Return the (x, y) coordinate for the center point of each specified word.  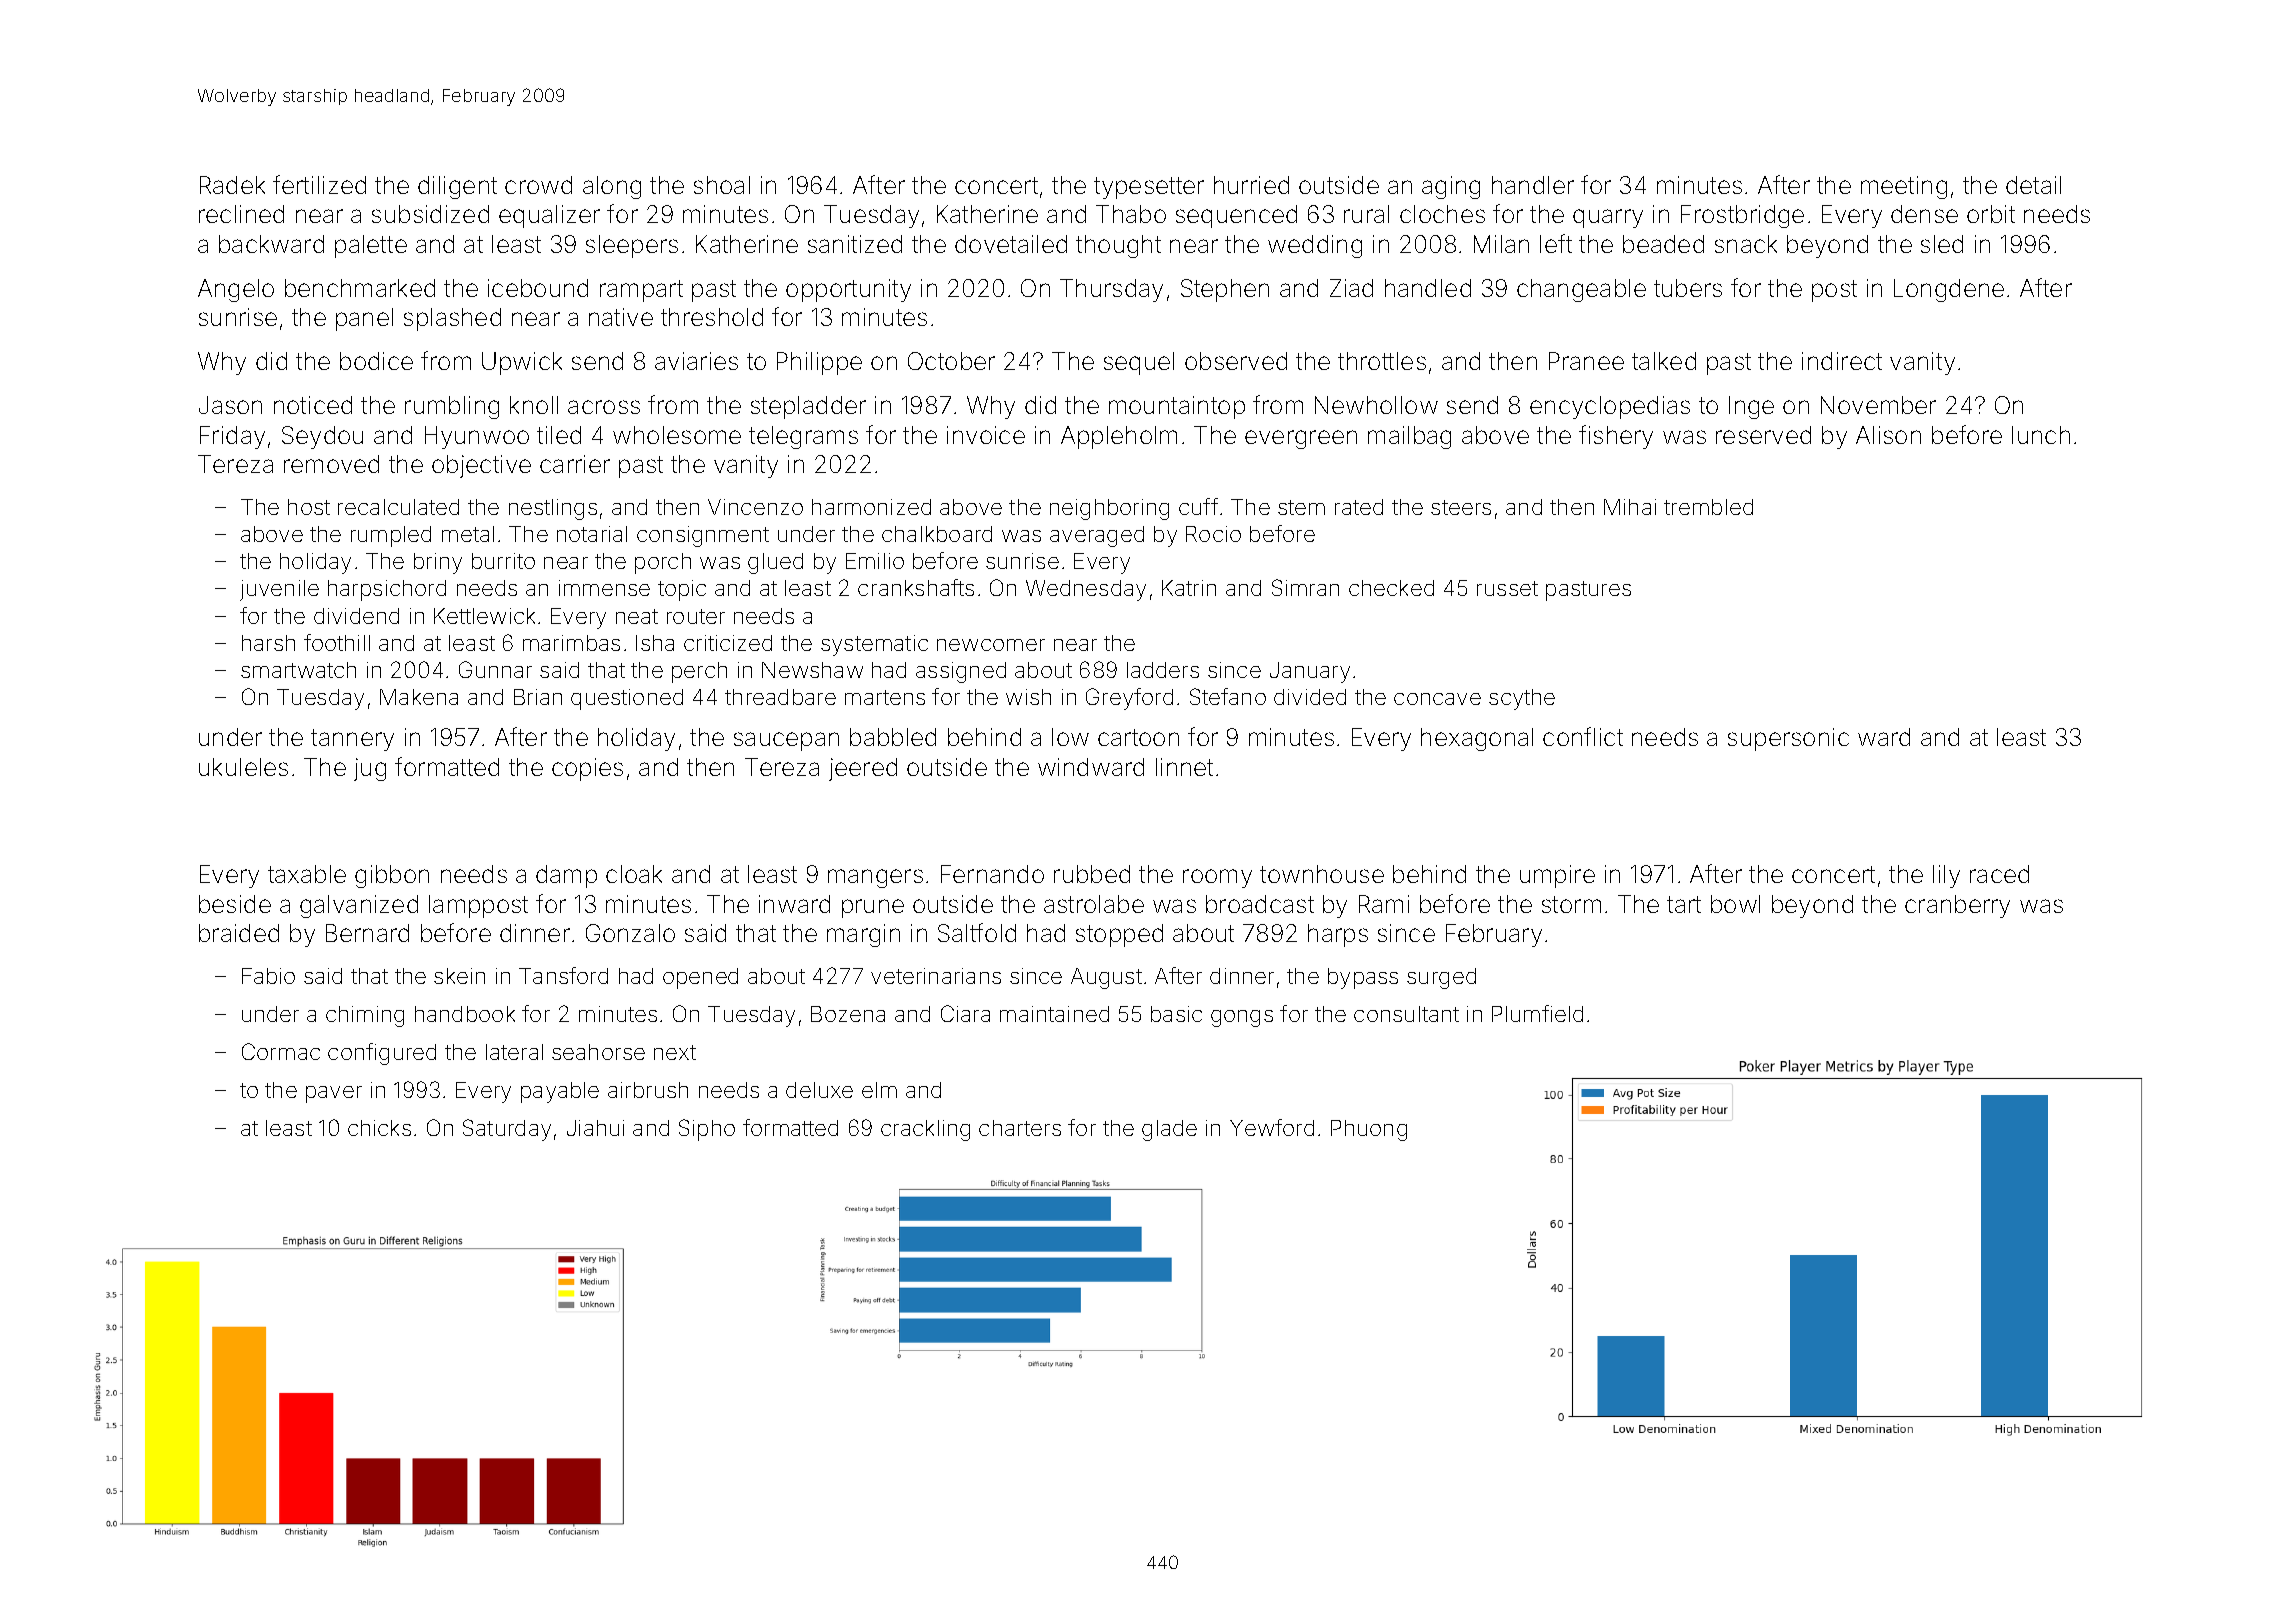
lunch (2041, 435)
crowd (538, 185)
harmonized (871, 507)
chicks (379, 1128)
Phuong (1369, 1130)
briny (438, 563)
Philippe (819, 363)
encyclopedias (1610, 407)
